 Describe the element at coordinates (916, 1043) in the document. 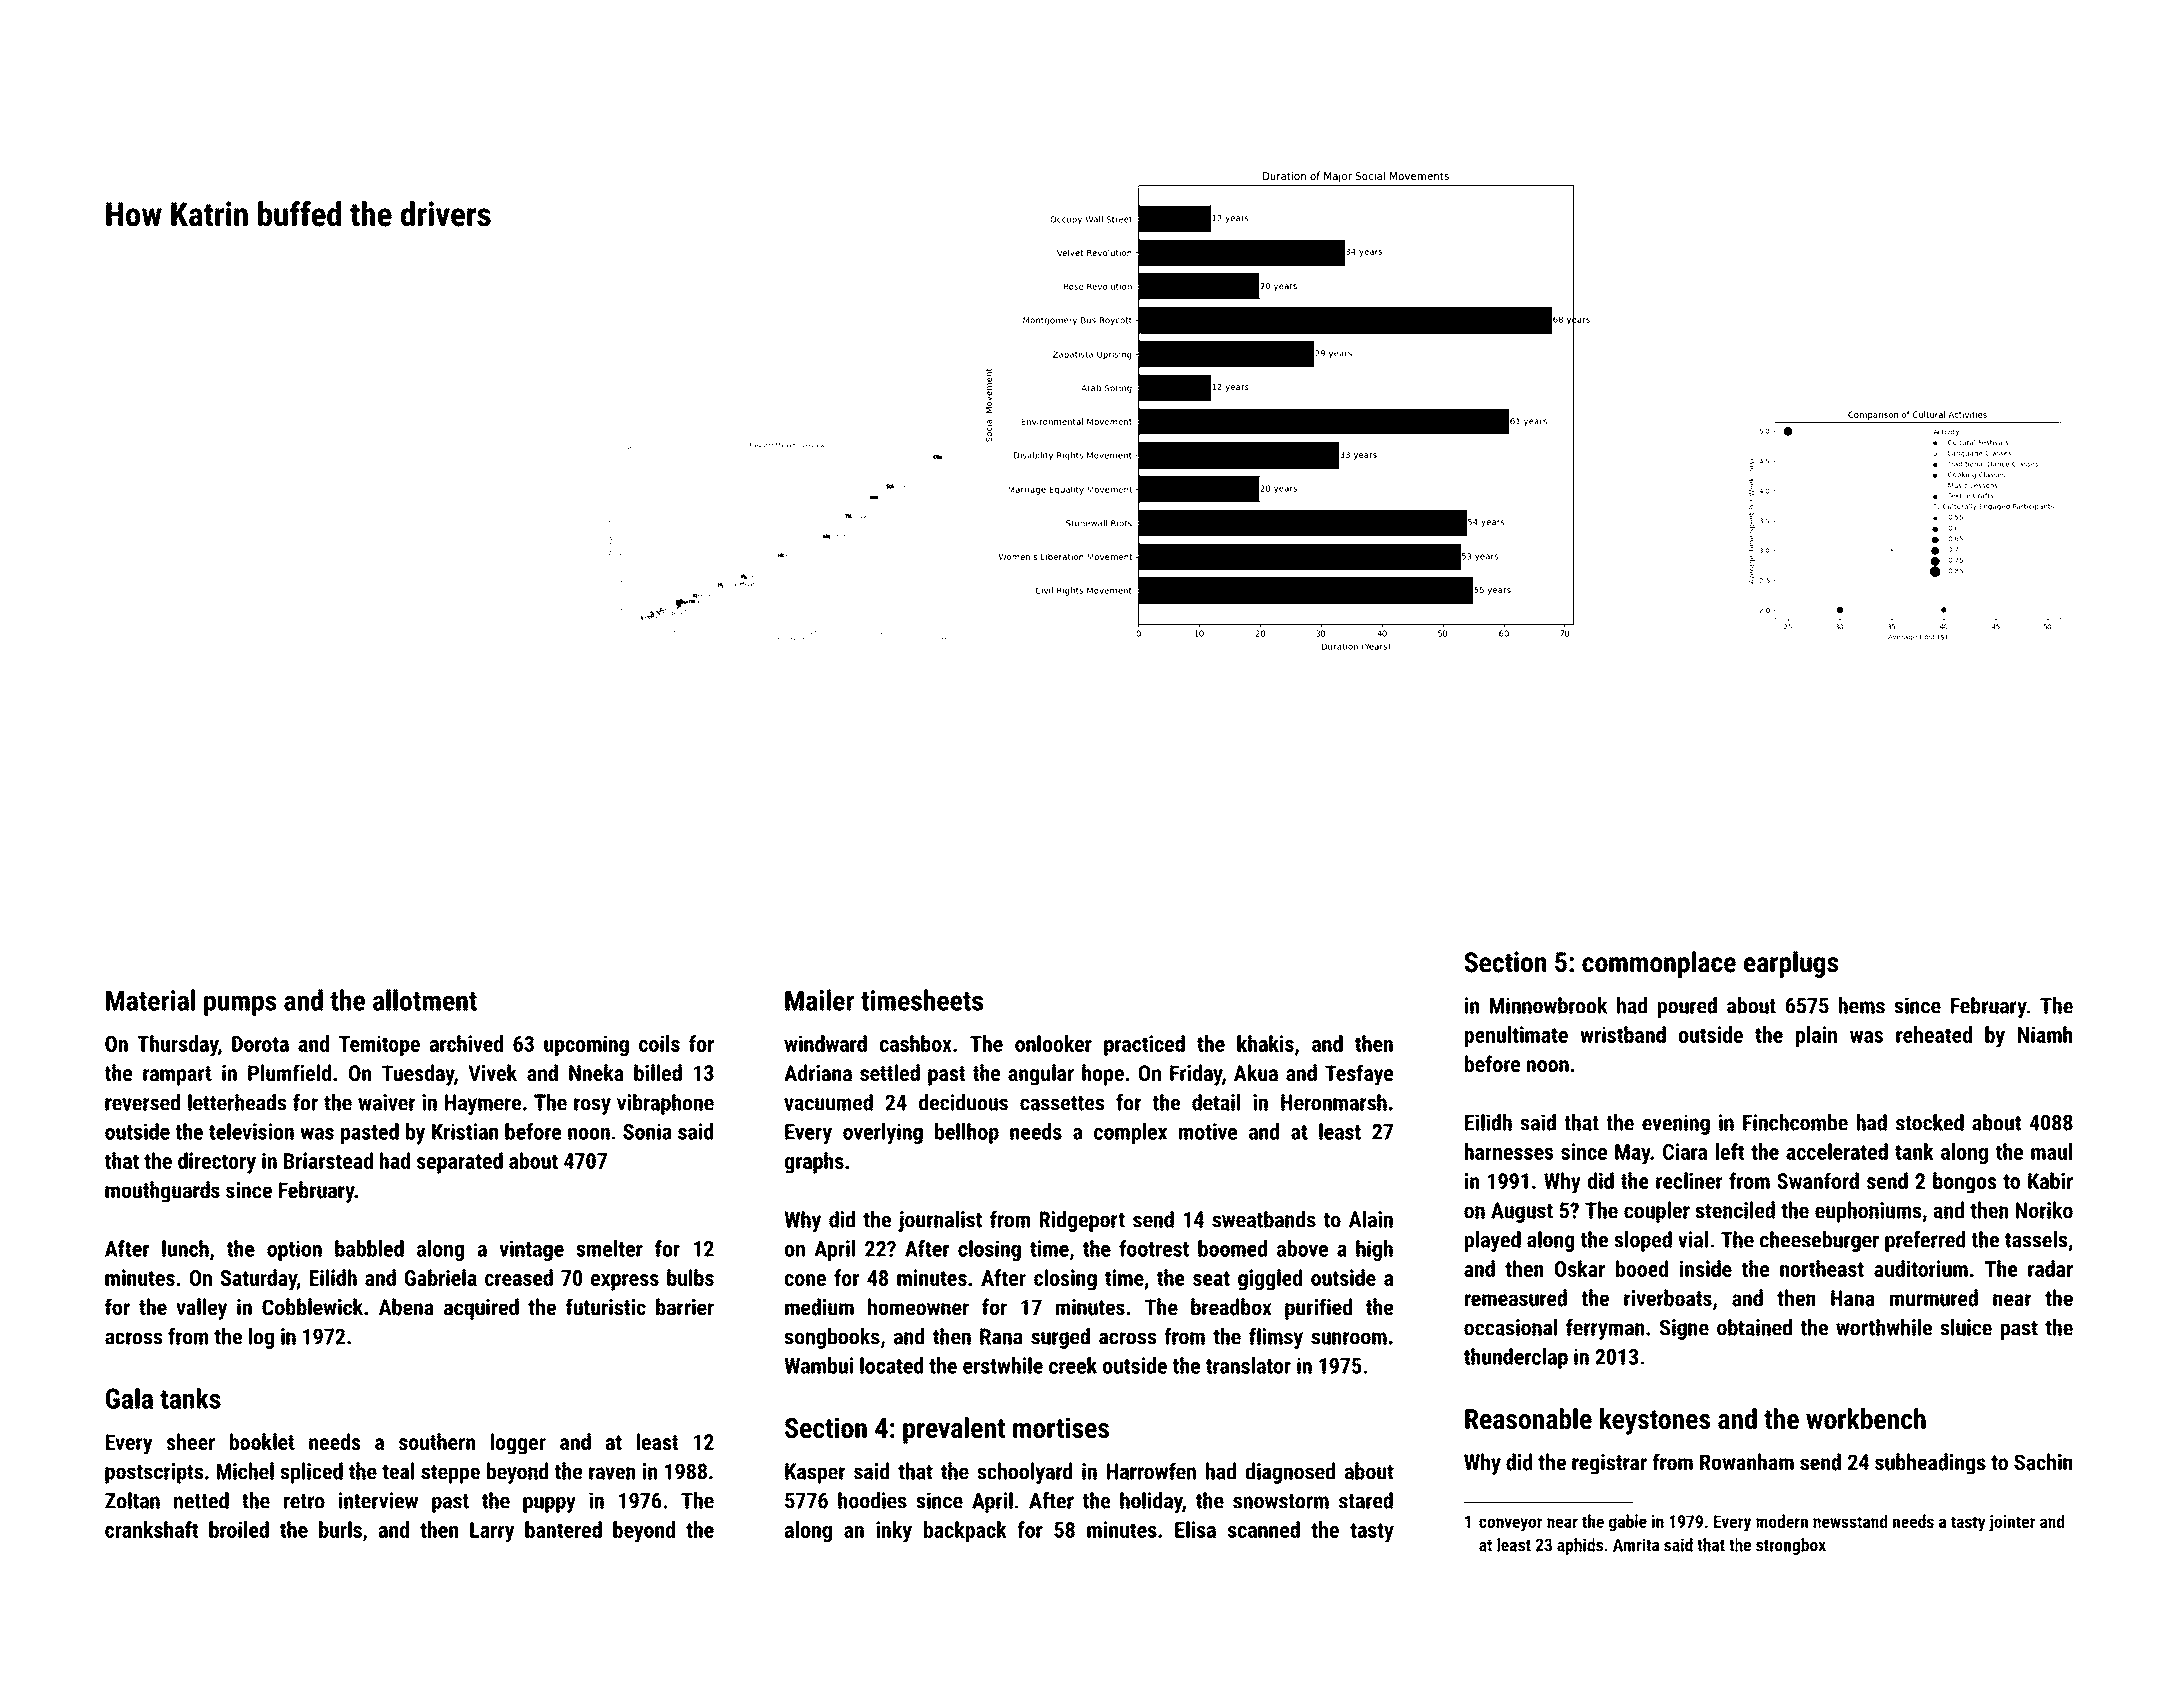

I see `cashbox` at that location.
